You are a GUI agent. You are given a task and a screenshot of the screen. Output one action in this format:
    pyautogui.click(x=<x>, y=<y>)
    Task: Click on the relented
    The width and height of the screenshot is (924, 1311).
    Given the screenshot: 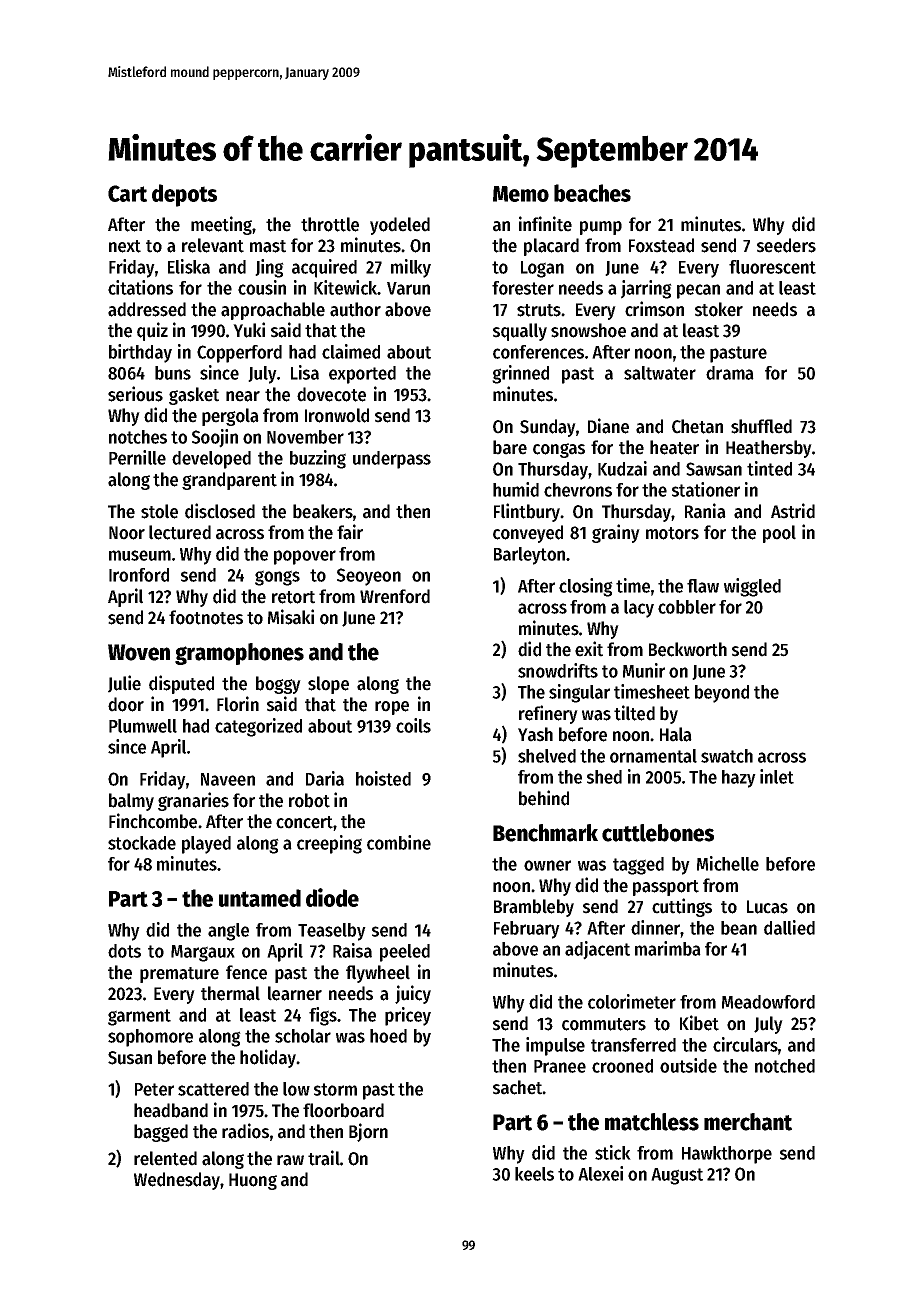 What is the action you would take?
    pyautogui.click(x=165, y=1158)
